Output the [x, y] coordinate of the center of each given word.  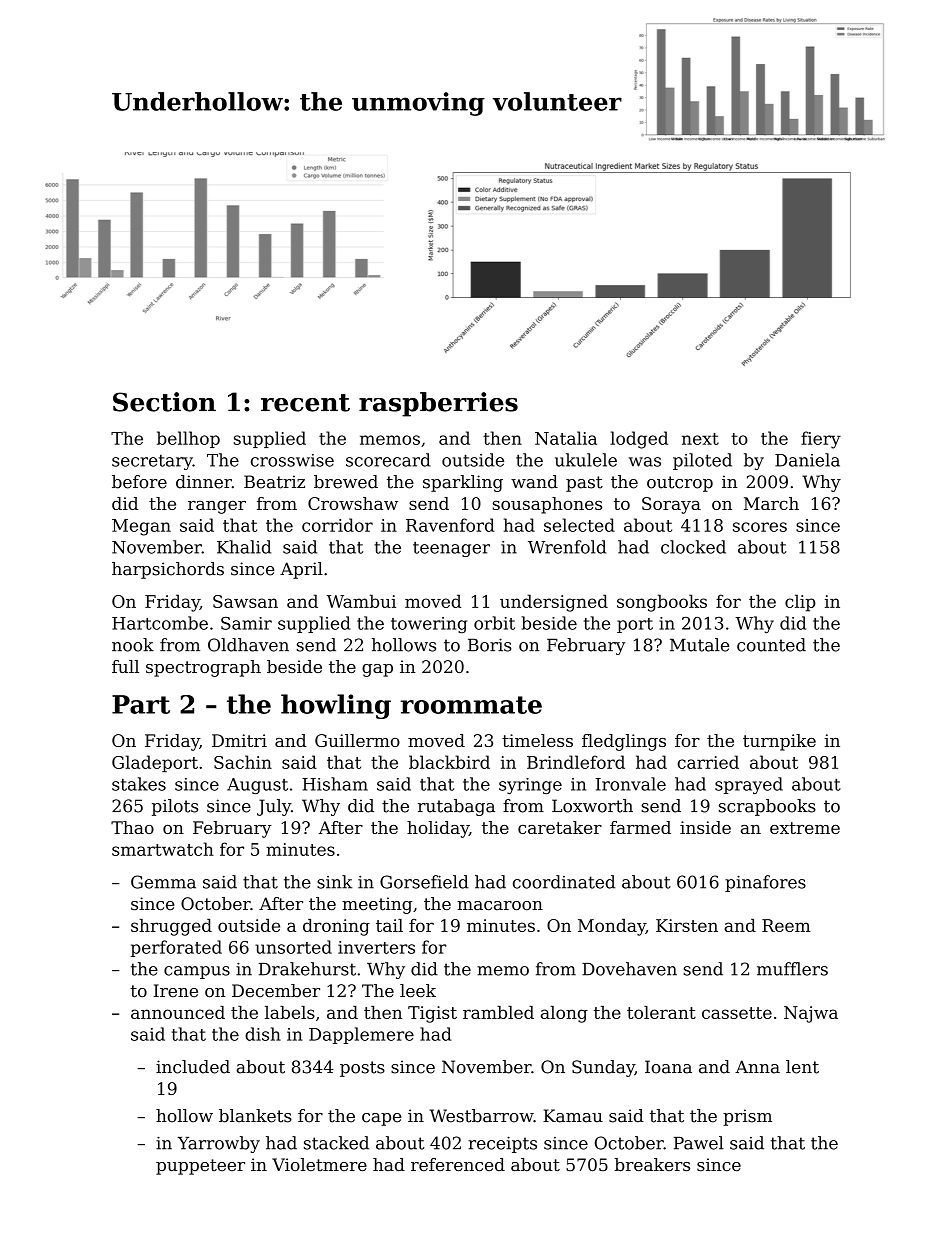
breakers [652, 1165]
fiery [821, 440]
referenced [458, 1165]
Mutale [699, 645]
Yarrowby [218, 1144]
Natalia [566, 438]
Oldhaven [248, 645]
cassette [737, 1013]
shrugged [171, 927]
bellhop [188, 439]
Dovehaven [629, 969]
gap [377, 670]
